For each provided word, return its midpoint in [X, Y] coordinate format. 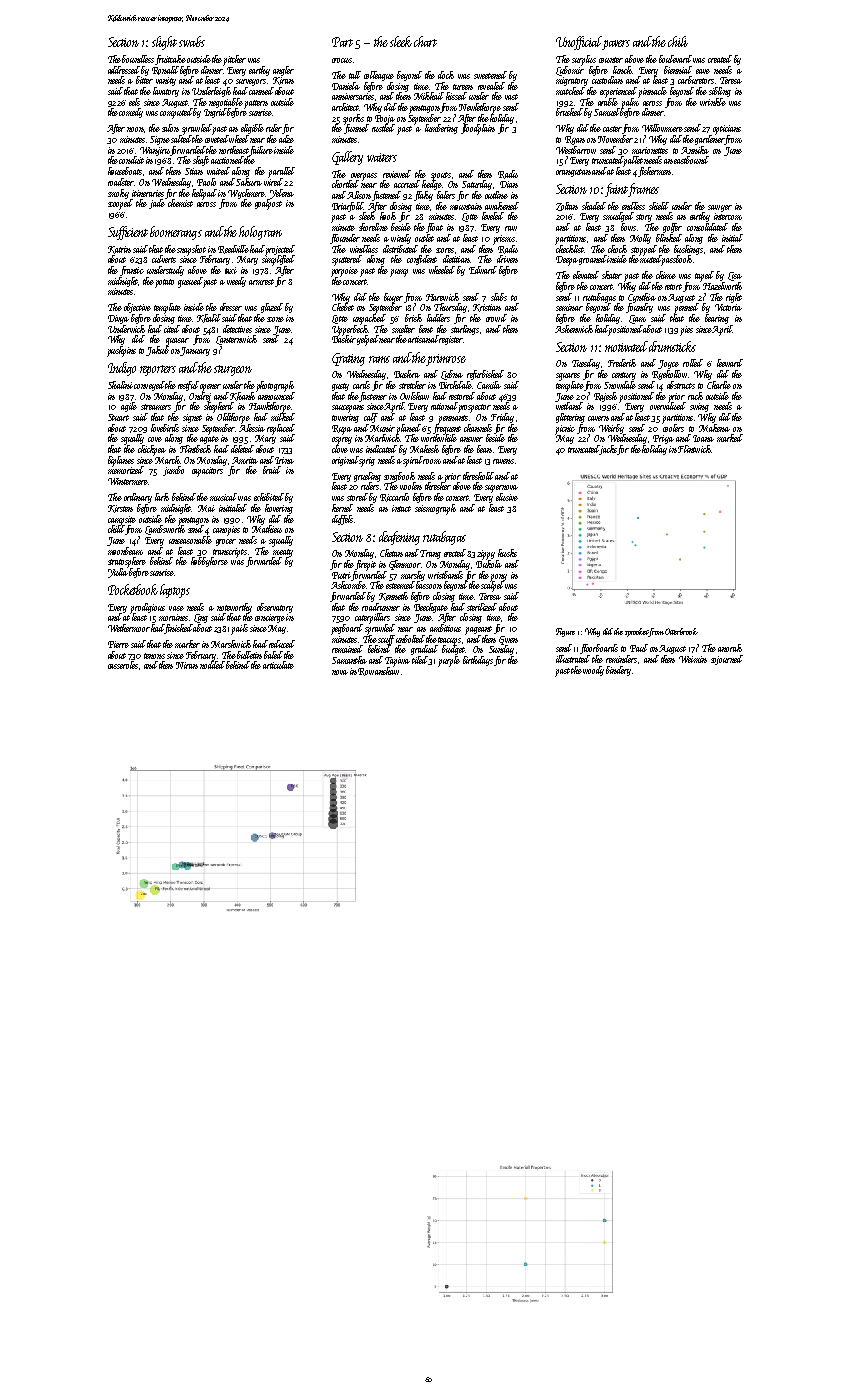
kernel [342, 508]
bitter [144, 80]
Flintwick [694, 449]
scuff [386, 640]
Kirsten [120, 509]
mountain [466, 206]
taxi [231, 270]
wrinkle [713, 102]
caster [612, 129]
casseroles [123, 665]
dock [446, 75]
